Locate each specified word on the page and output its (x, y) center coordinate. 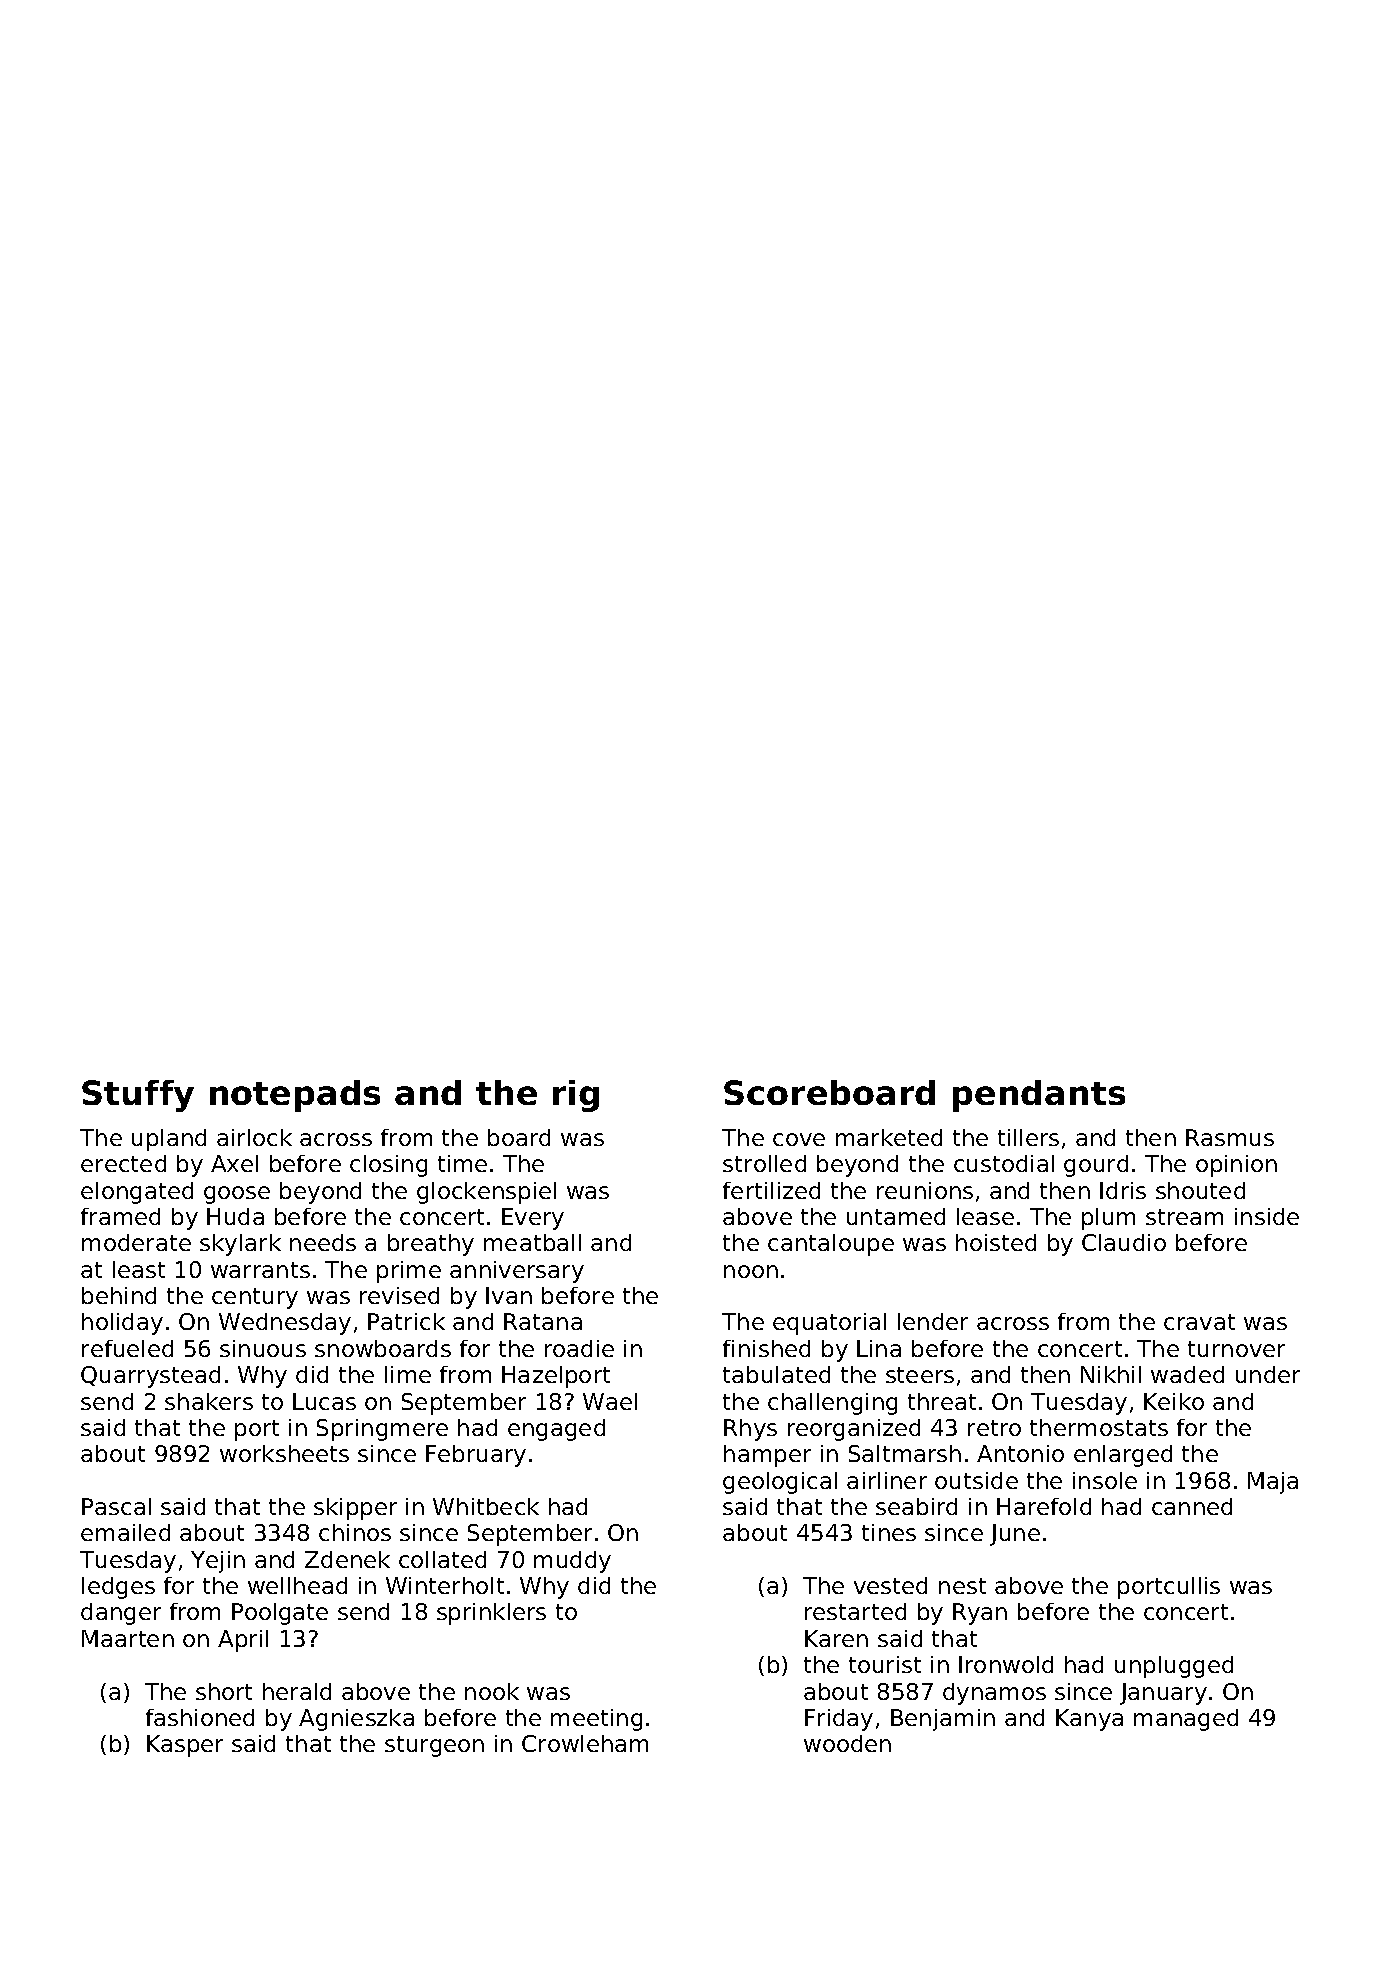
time (462, 1163)
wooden (847, 1743)
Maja (1273, 1483)
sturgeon (434, 1746)
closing (388, 1166)
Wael (610, 1401)
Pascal (116, 1506)
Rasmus (1230, 1137)
